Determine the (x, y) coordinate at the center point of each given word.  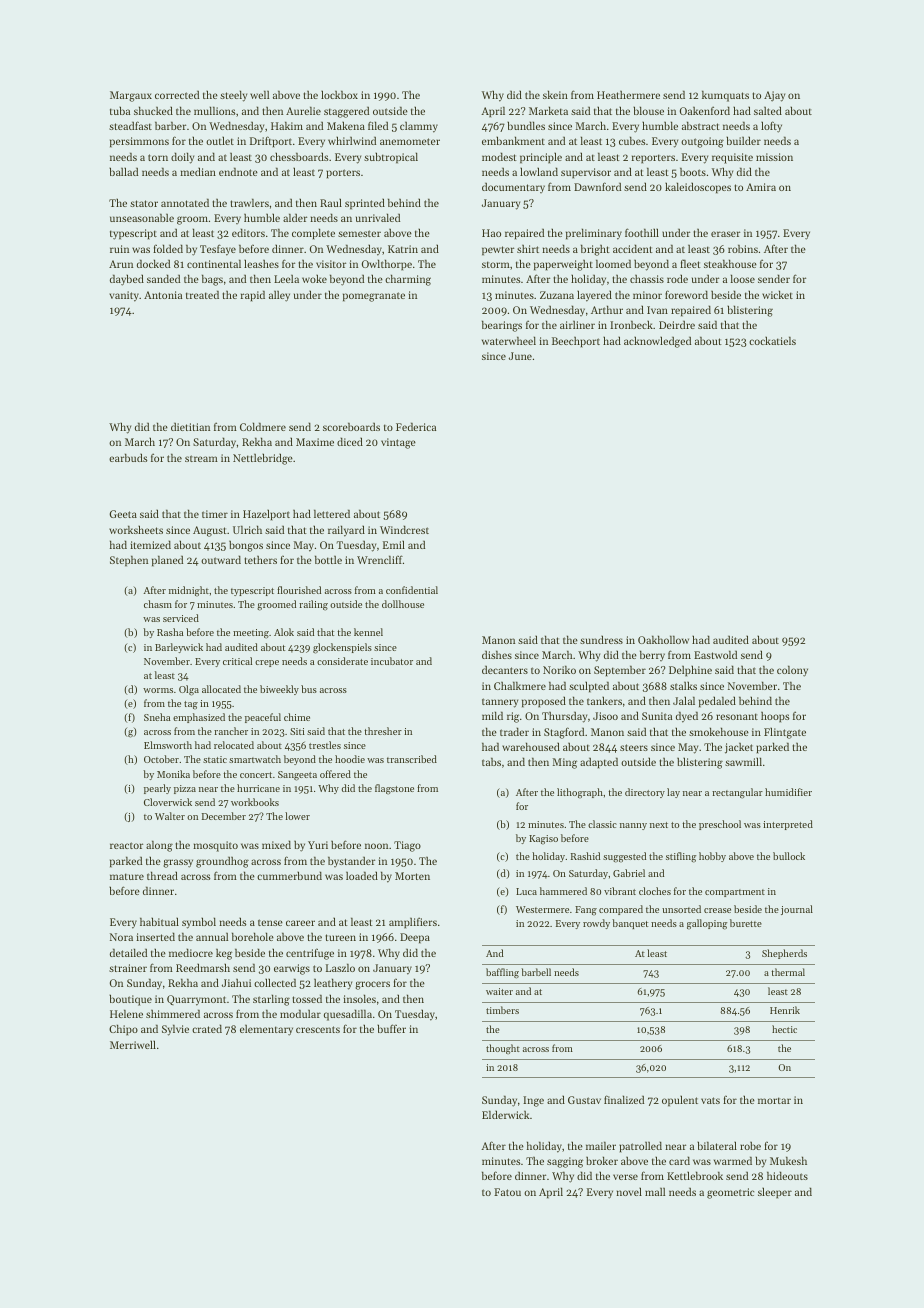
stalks (683, 686)
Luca (526, 891)
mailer (601, 1145)
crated (207, 1028)
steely (233, 96)
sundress (601, 639)
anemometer (410, 141)
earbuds (128, 457)
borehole (253, 936)
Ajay (774, 96)
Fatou (507, 1192)
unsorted (681, 909)
